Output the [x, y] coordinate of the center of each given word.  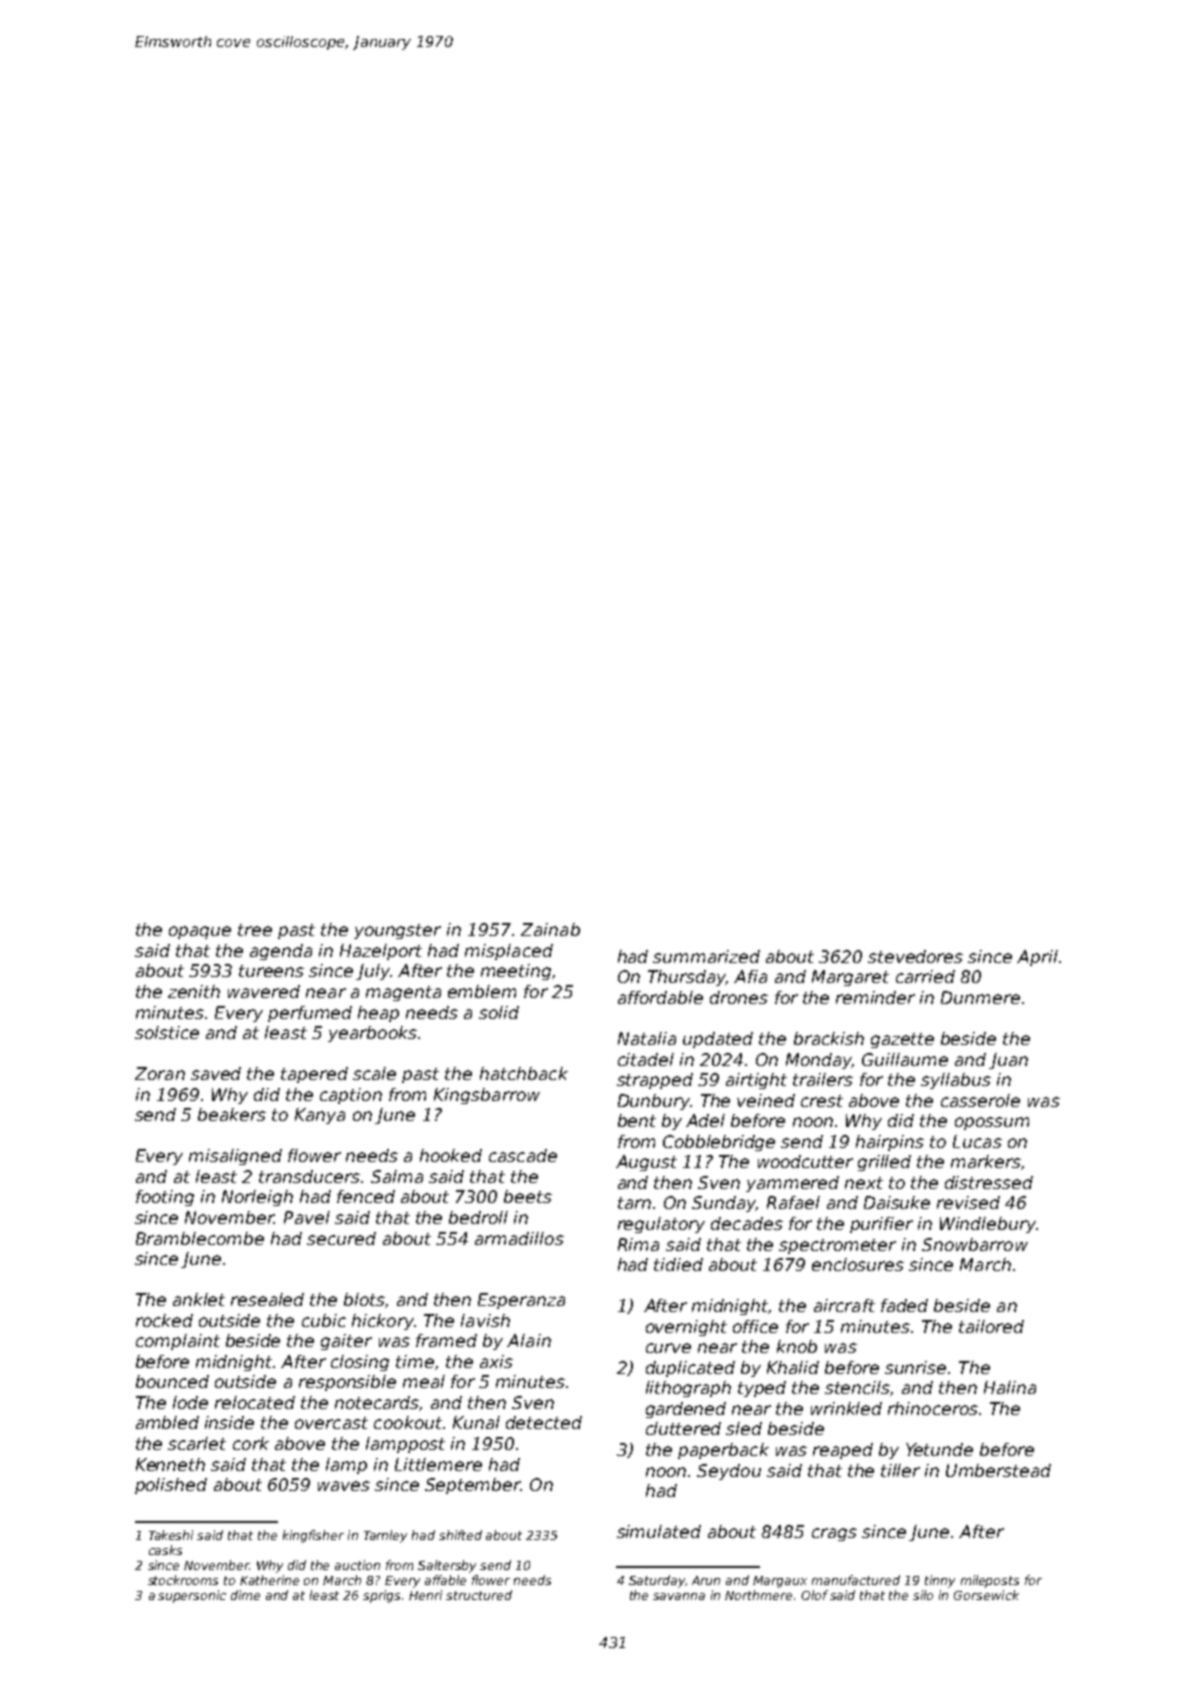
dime [245, 1595]
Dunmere [980, 997]
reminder [875, 997]
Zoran [160, 1073]
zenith [194, 991]
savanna [679, 1596]
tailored [991, 1326]
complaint [178, 1342]
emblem [482, 991]
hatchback [524, 1073]
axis [496, 1361]
